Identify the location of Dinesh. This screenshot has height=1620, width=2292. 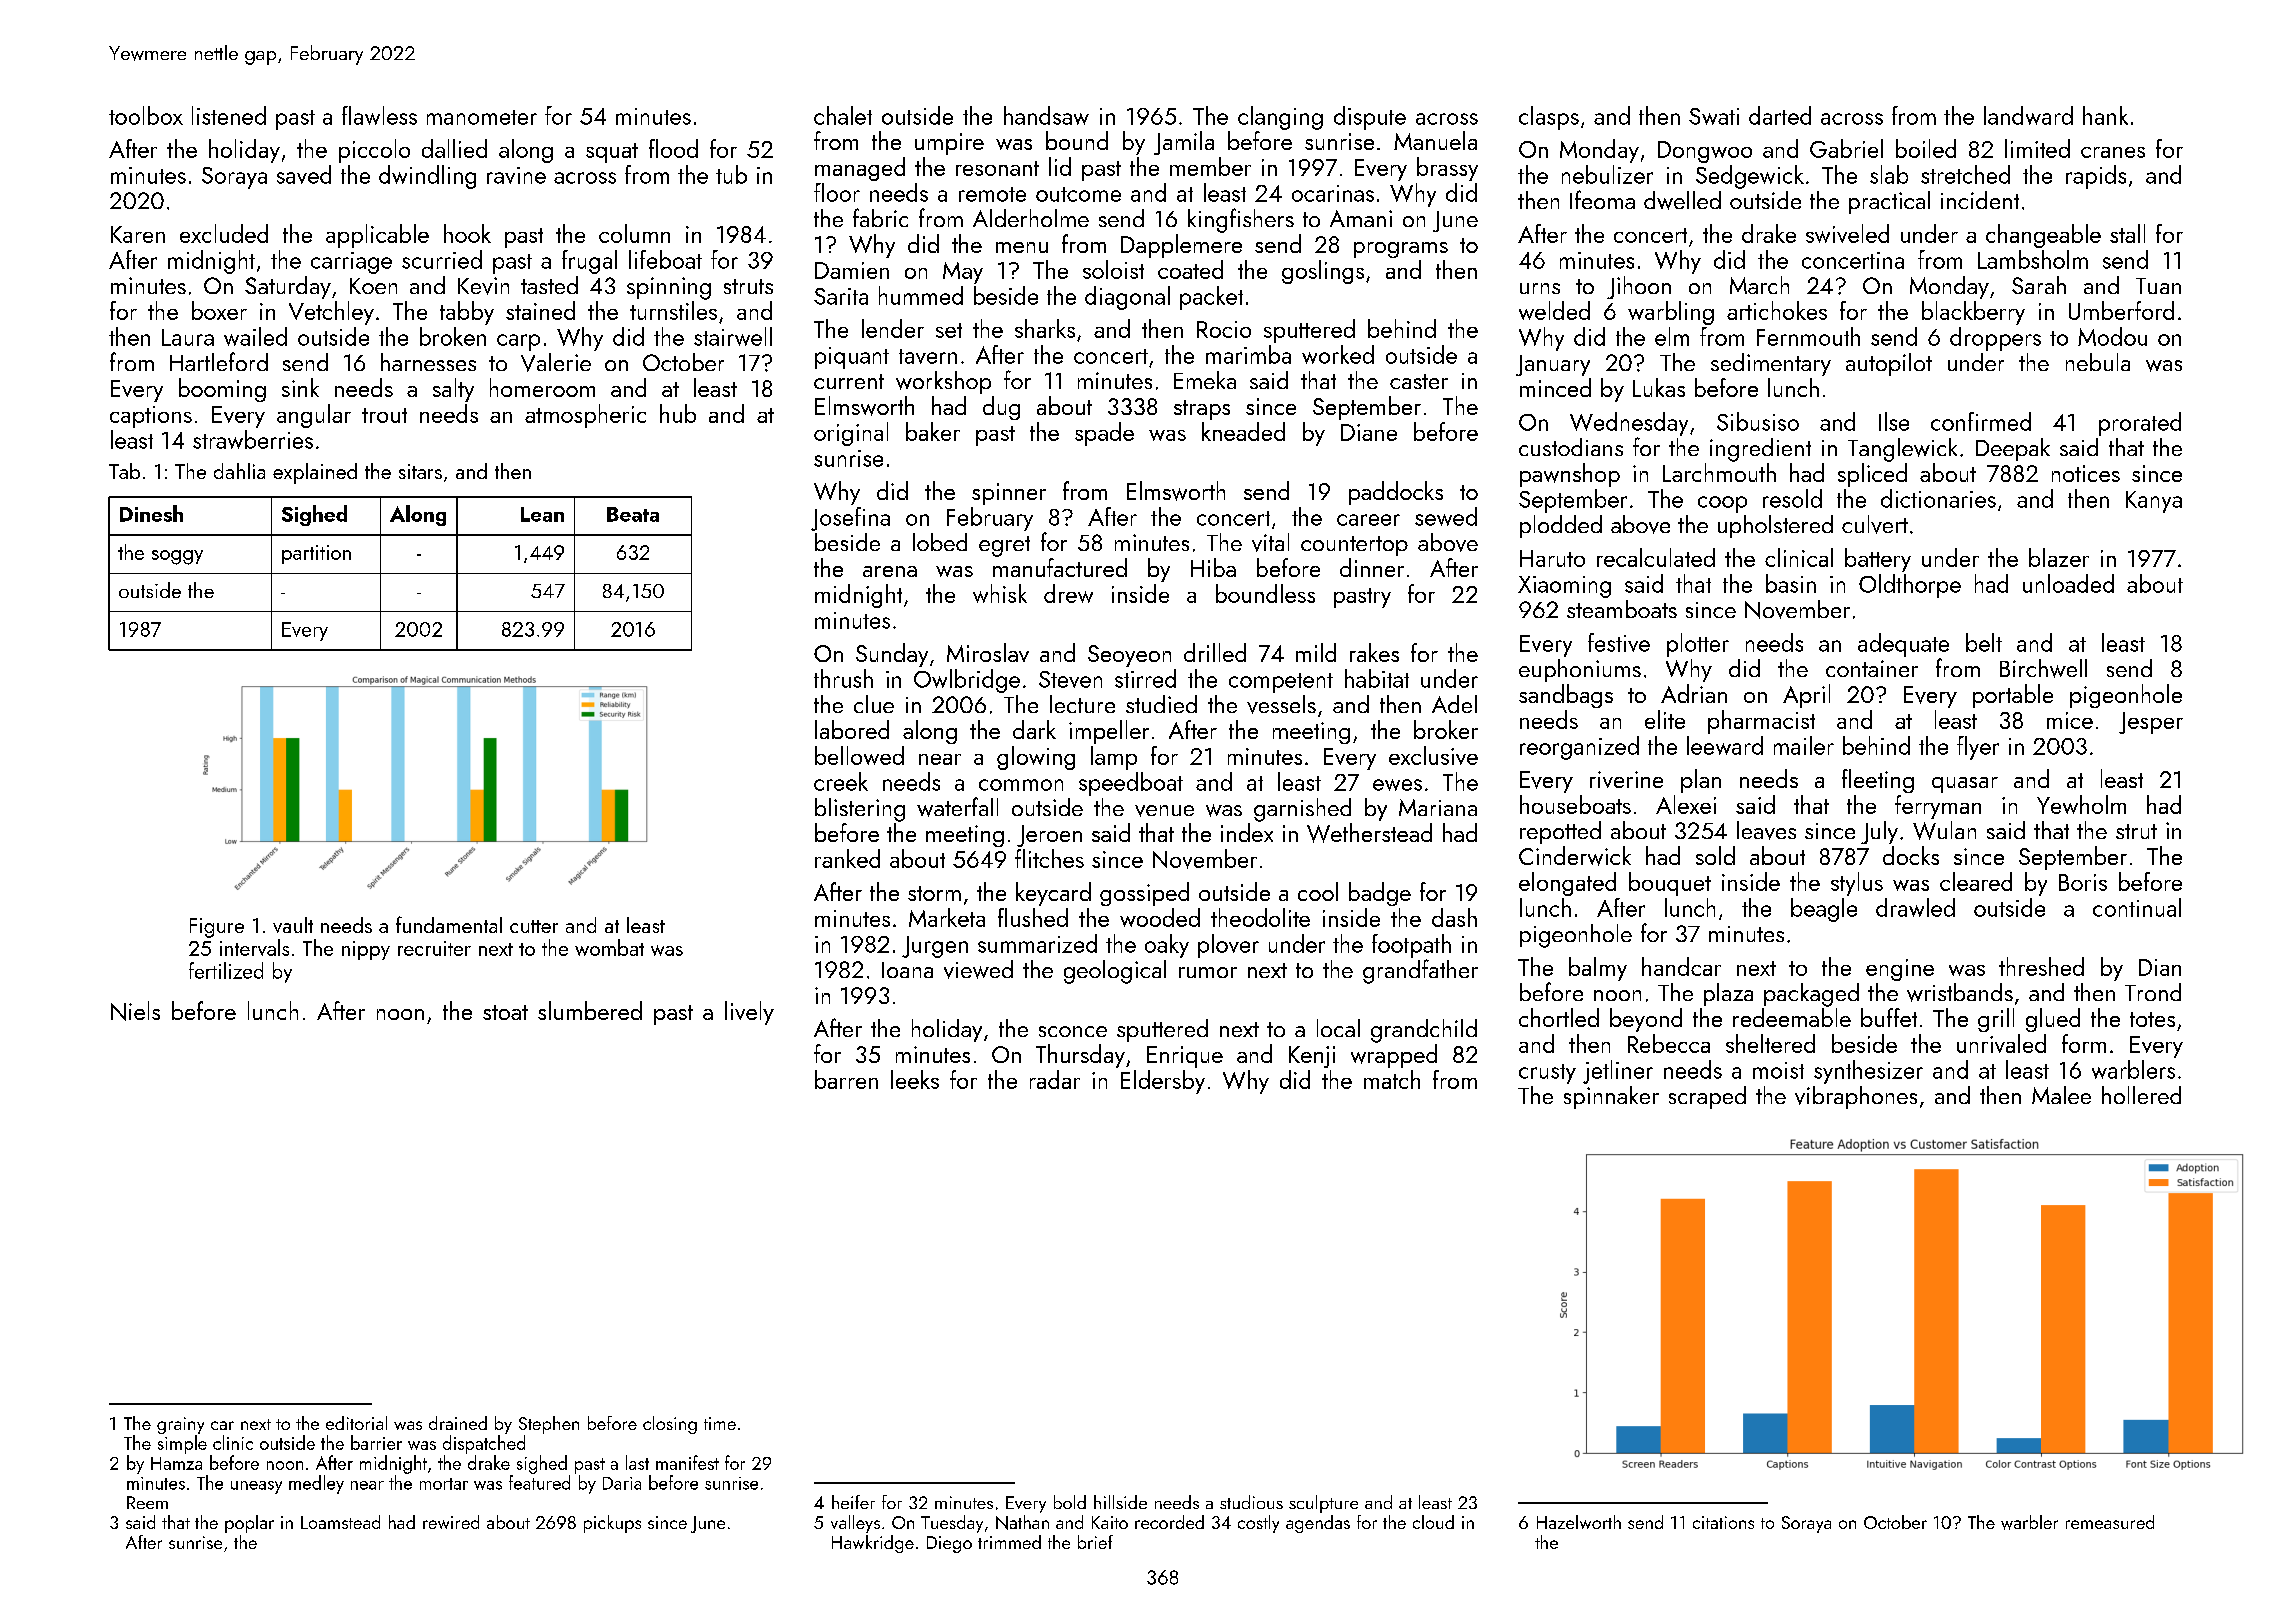
(151, 513).
